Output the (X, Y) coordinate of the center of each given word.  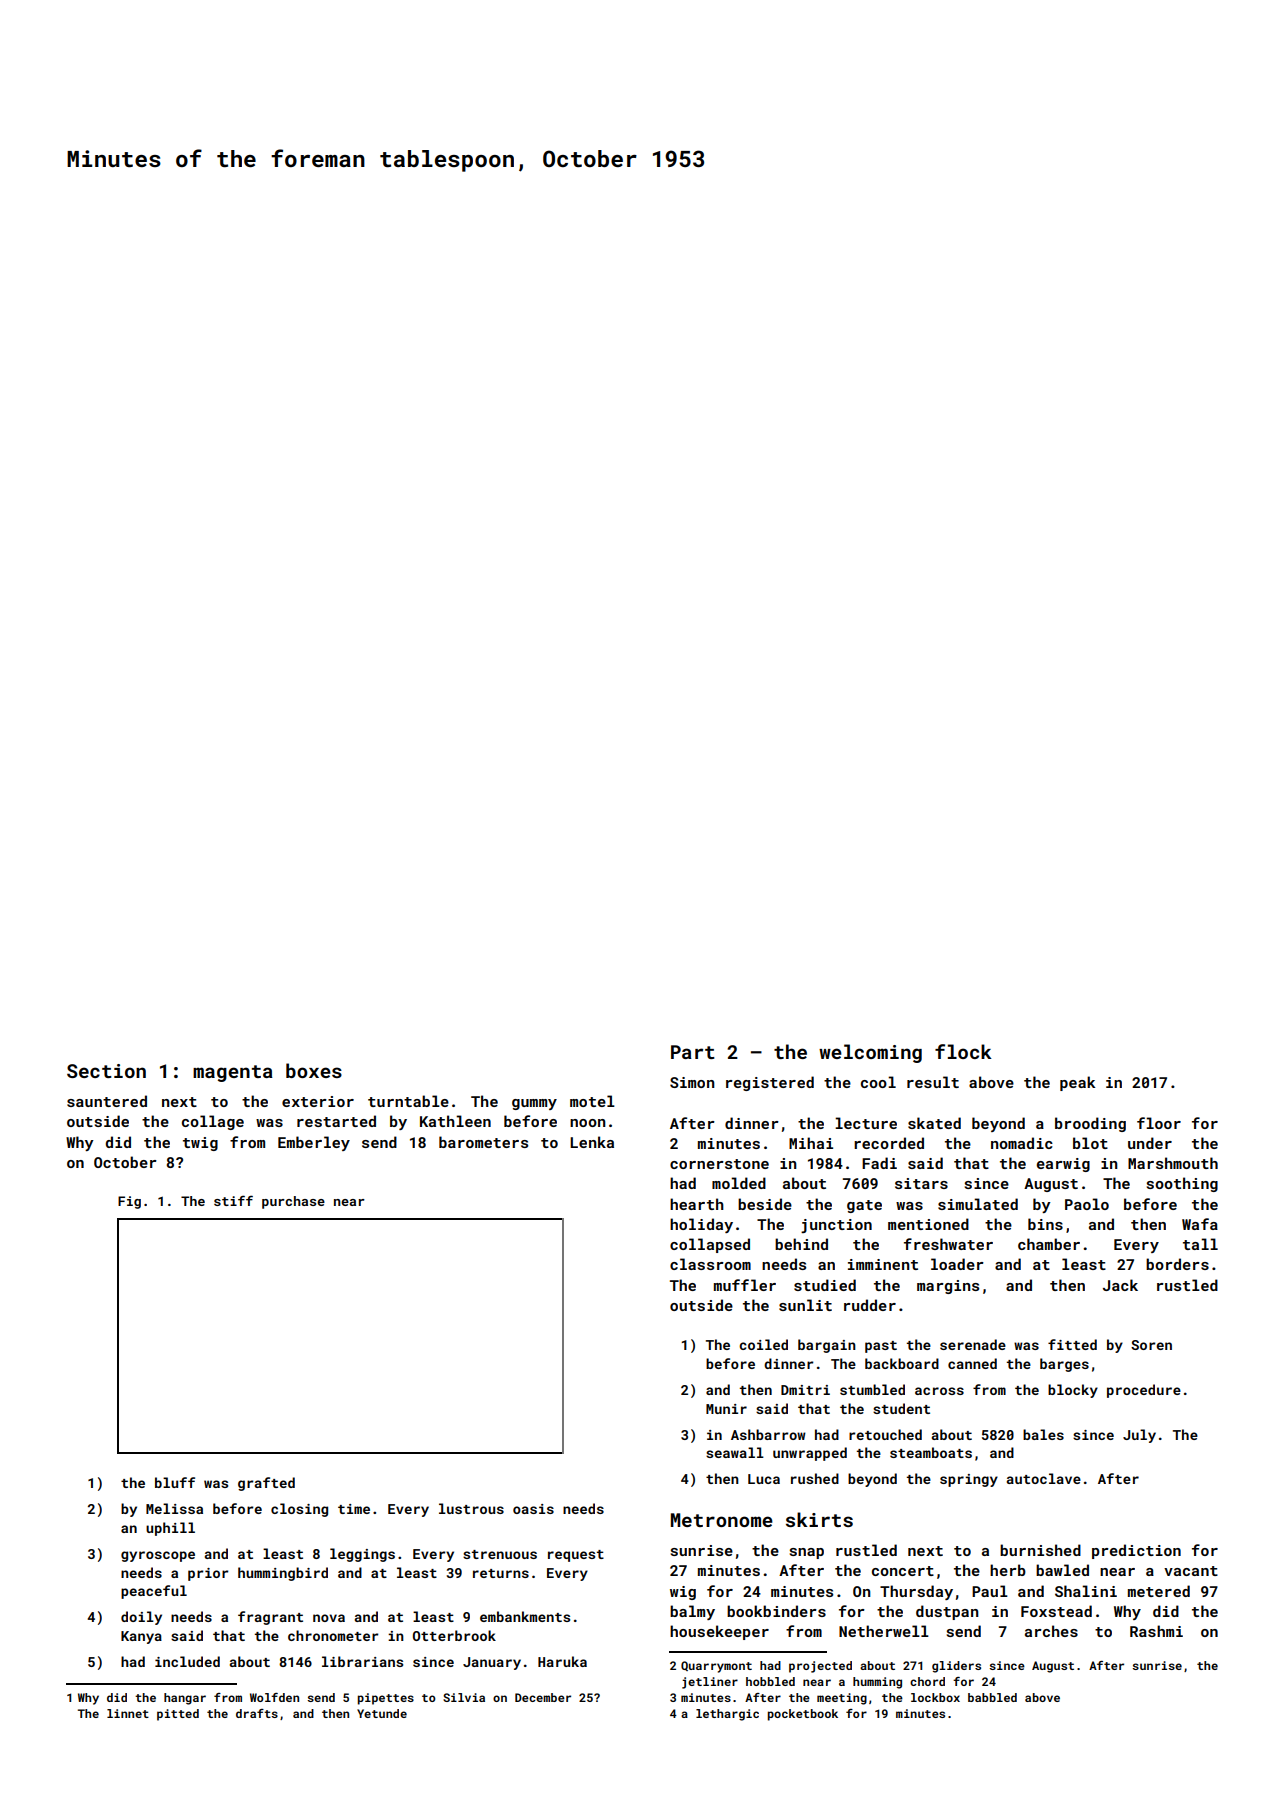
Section (106, 1071)
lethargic (727, 1715)
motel (592, 1101)
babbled (992, 1697)
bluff (175, 1482)
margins (948, 1287)
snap (807, 1553)
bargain (827, 1346)
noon (588, 1123)
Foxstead (1056, 1611)
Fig (129, 1202)
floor (1159, 1123)
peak (1077, 1083)
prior (208, 1574)
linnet (128, 1713)
